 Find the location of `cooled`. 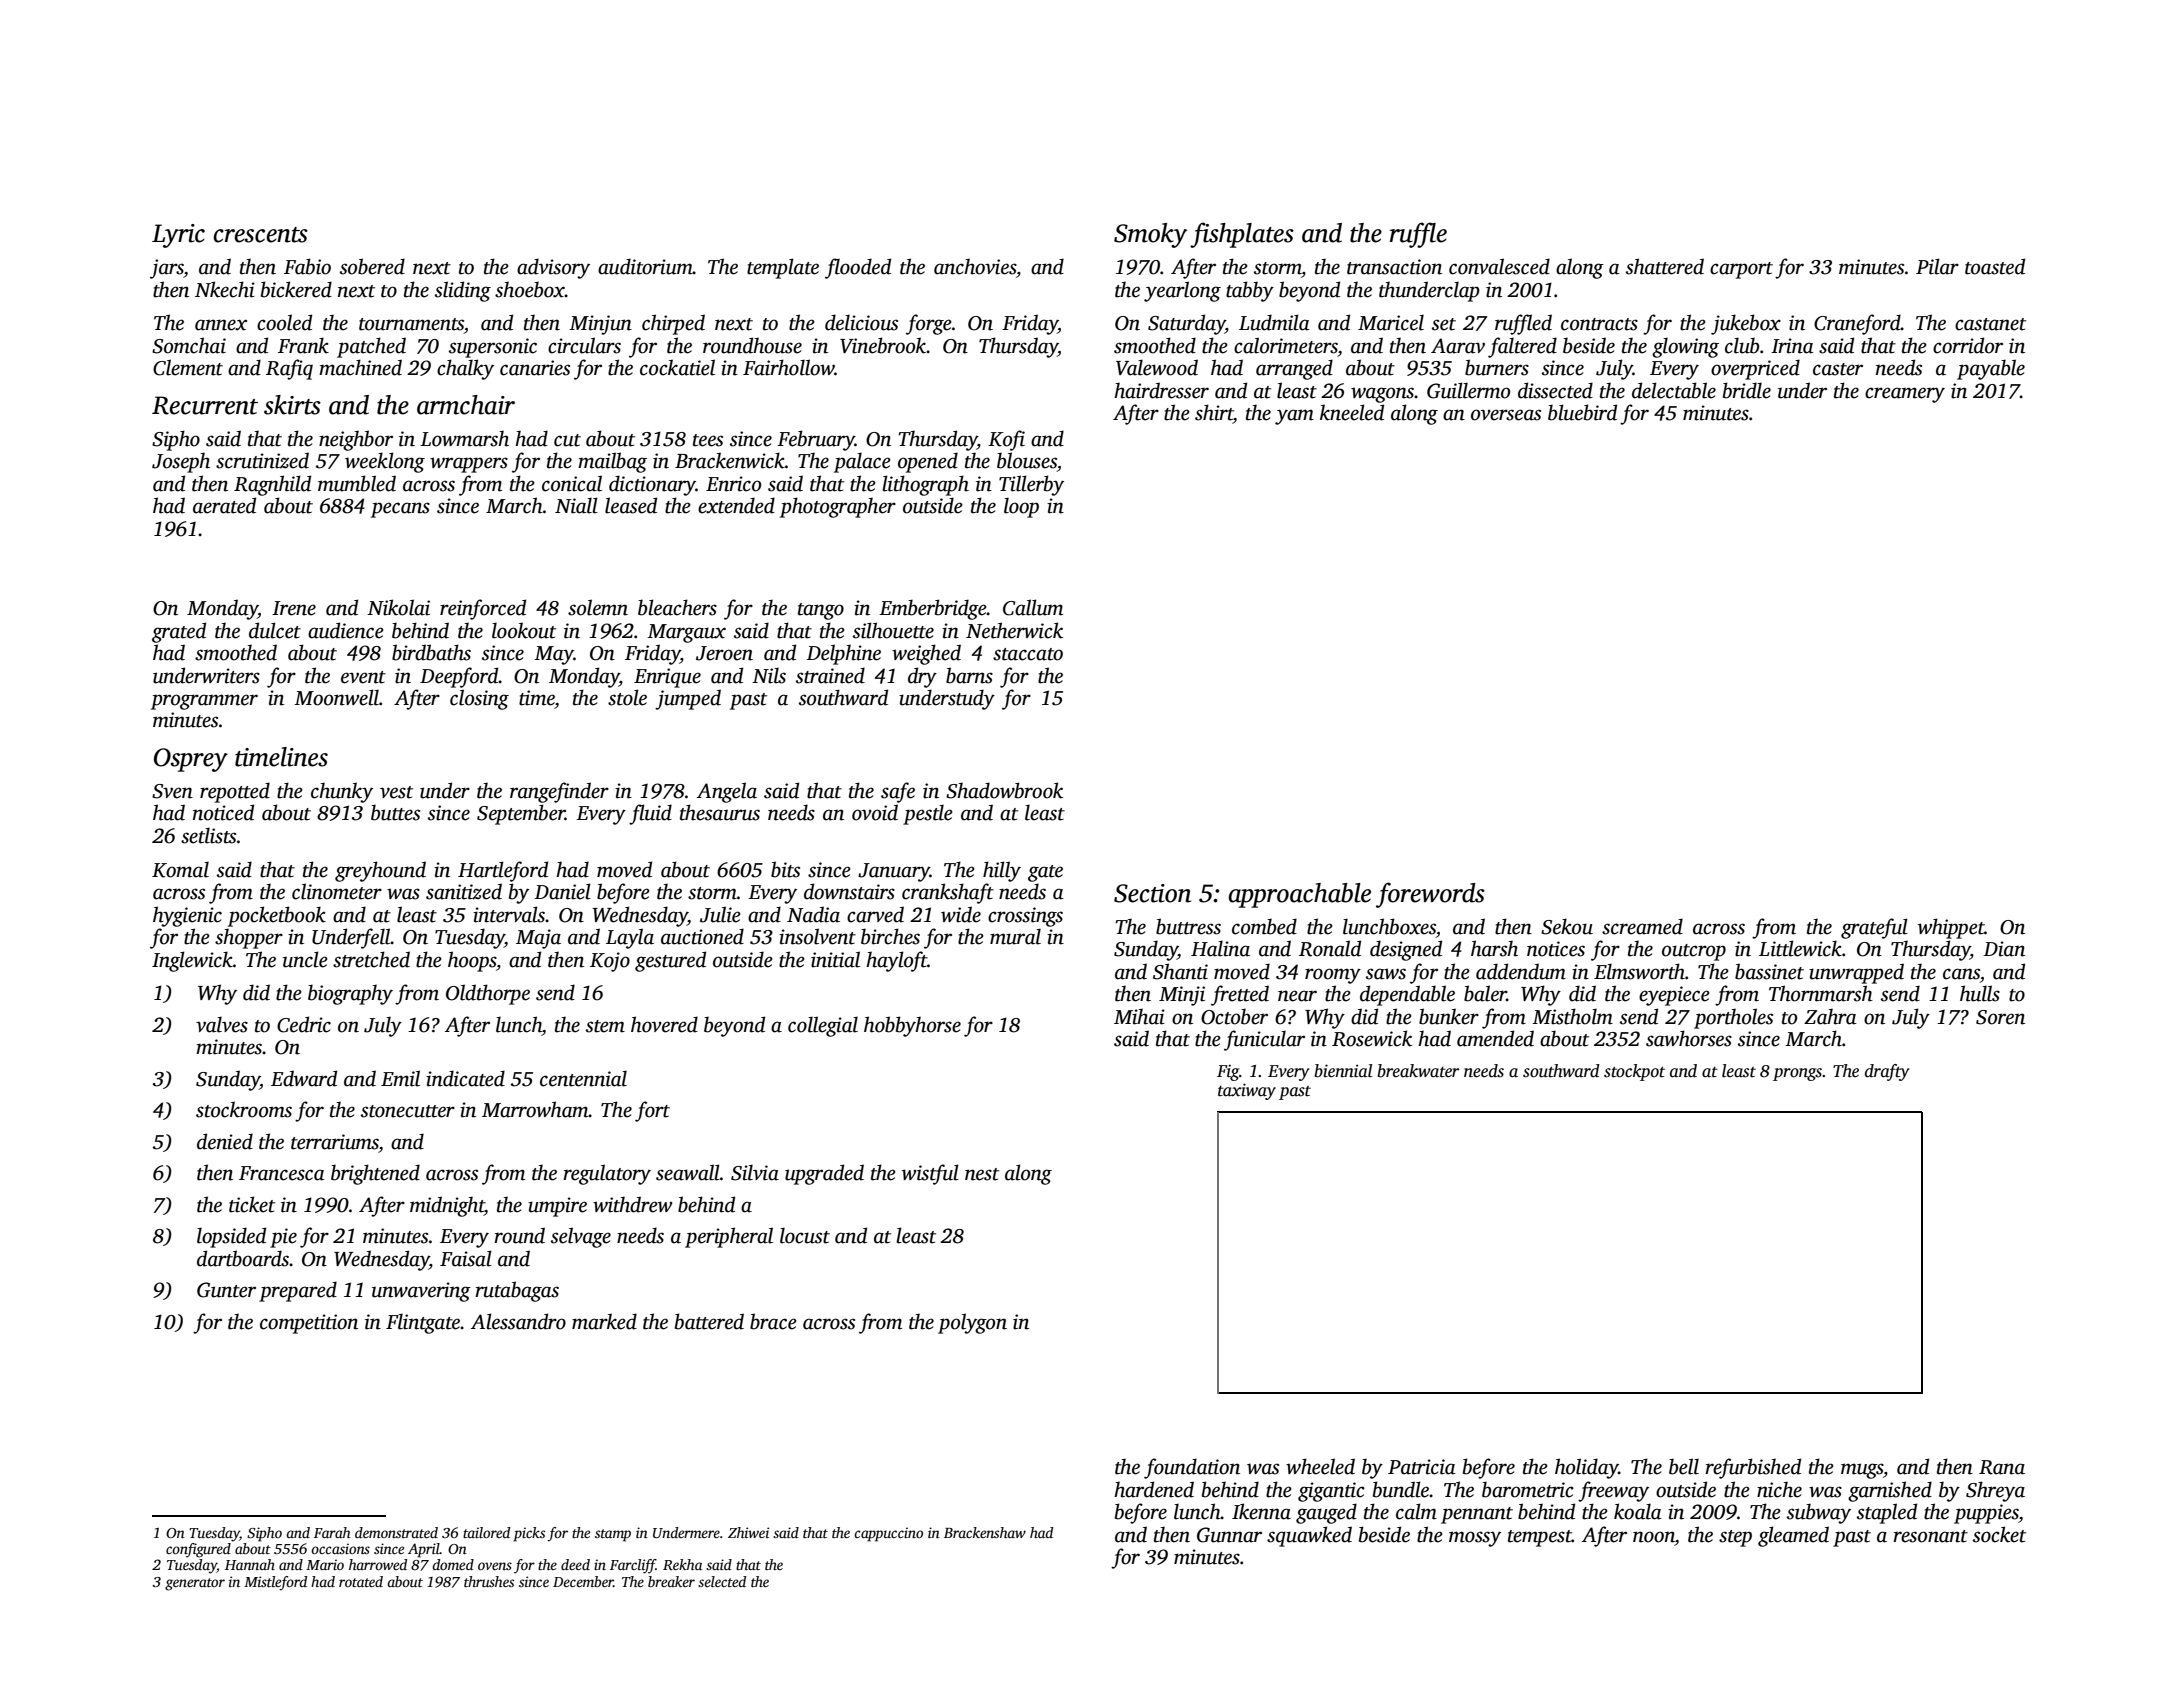

cooled is located at coordinates (284, 322).
